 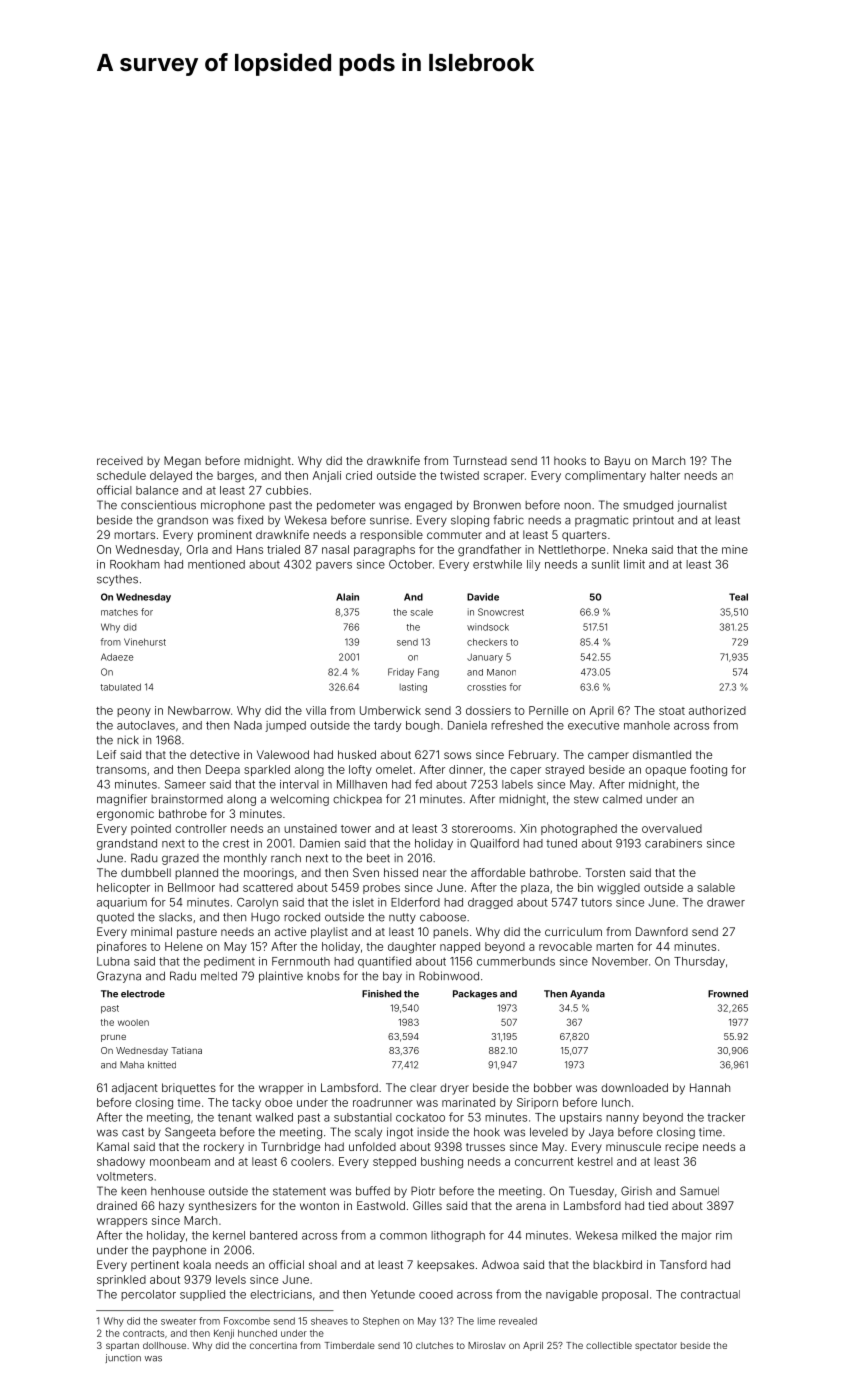 I want to click on henhouse, so click(x=178, y=1191).
